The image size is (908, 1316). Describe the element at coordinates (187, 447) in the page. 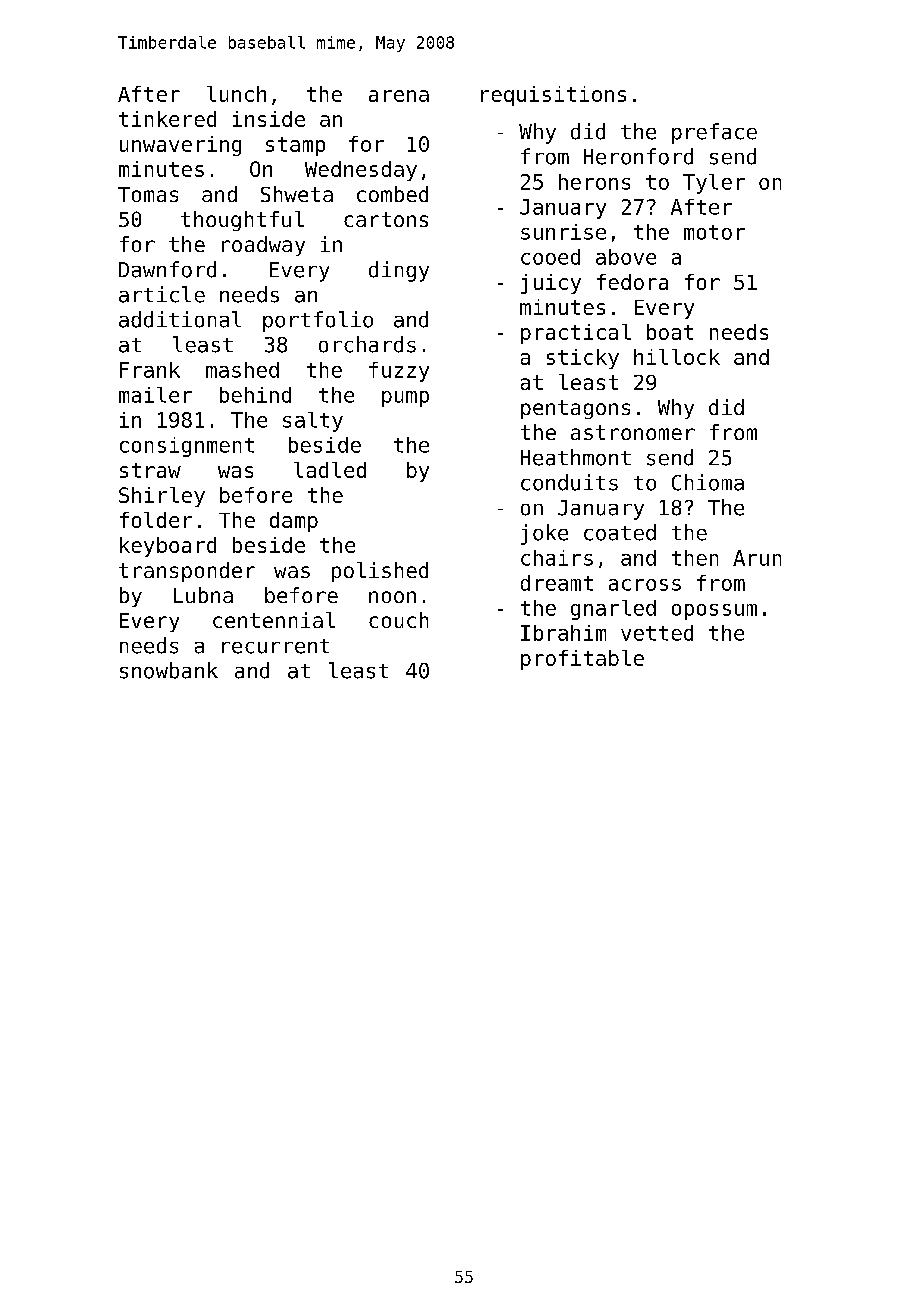

I see `consignment` at that location.
